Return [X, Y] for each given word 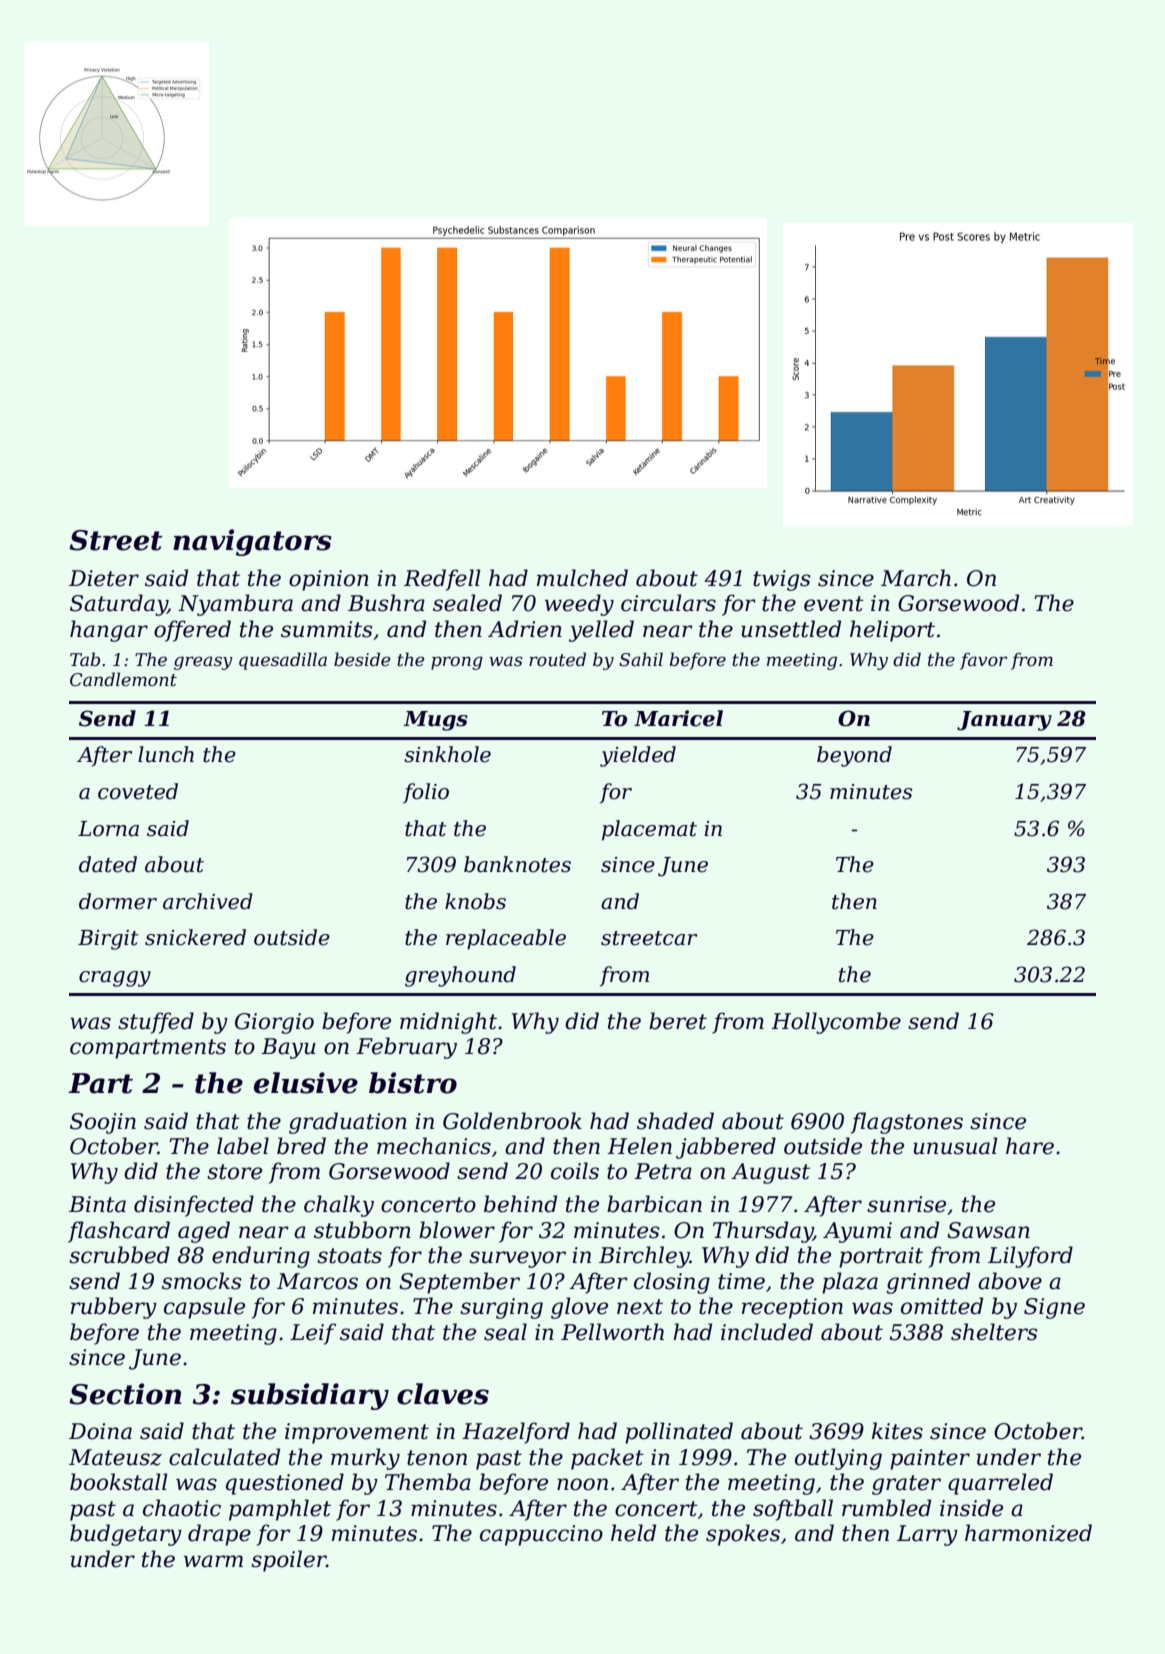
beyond [854, 756]
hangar [109, 631]
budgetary [126, 1535]
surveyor [517, 1259]
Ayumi [857, 1232]
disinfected [194, 1206]
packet [607, 1459]
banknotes [517, 864]
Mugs [435, 721]
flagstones [907, 1123]
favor [983, 661]
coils [575, 1171]
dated [108, 864]
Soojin [103, 1123]
